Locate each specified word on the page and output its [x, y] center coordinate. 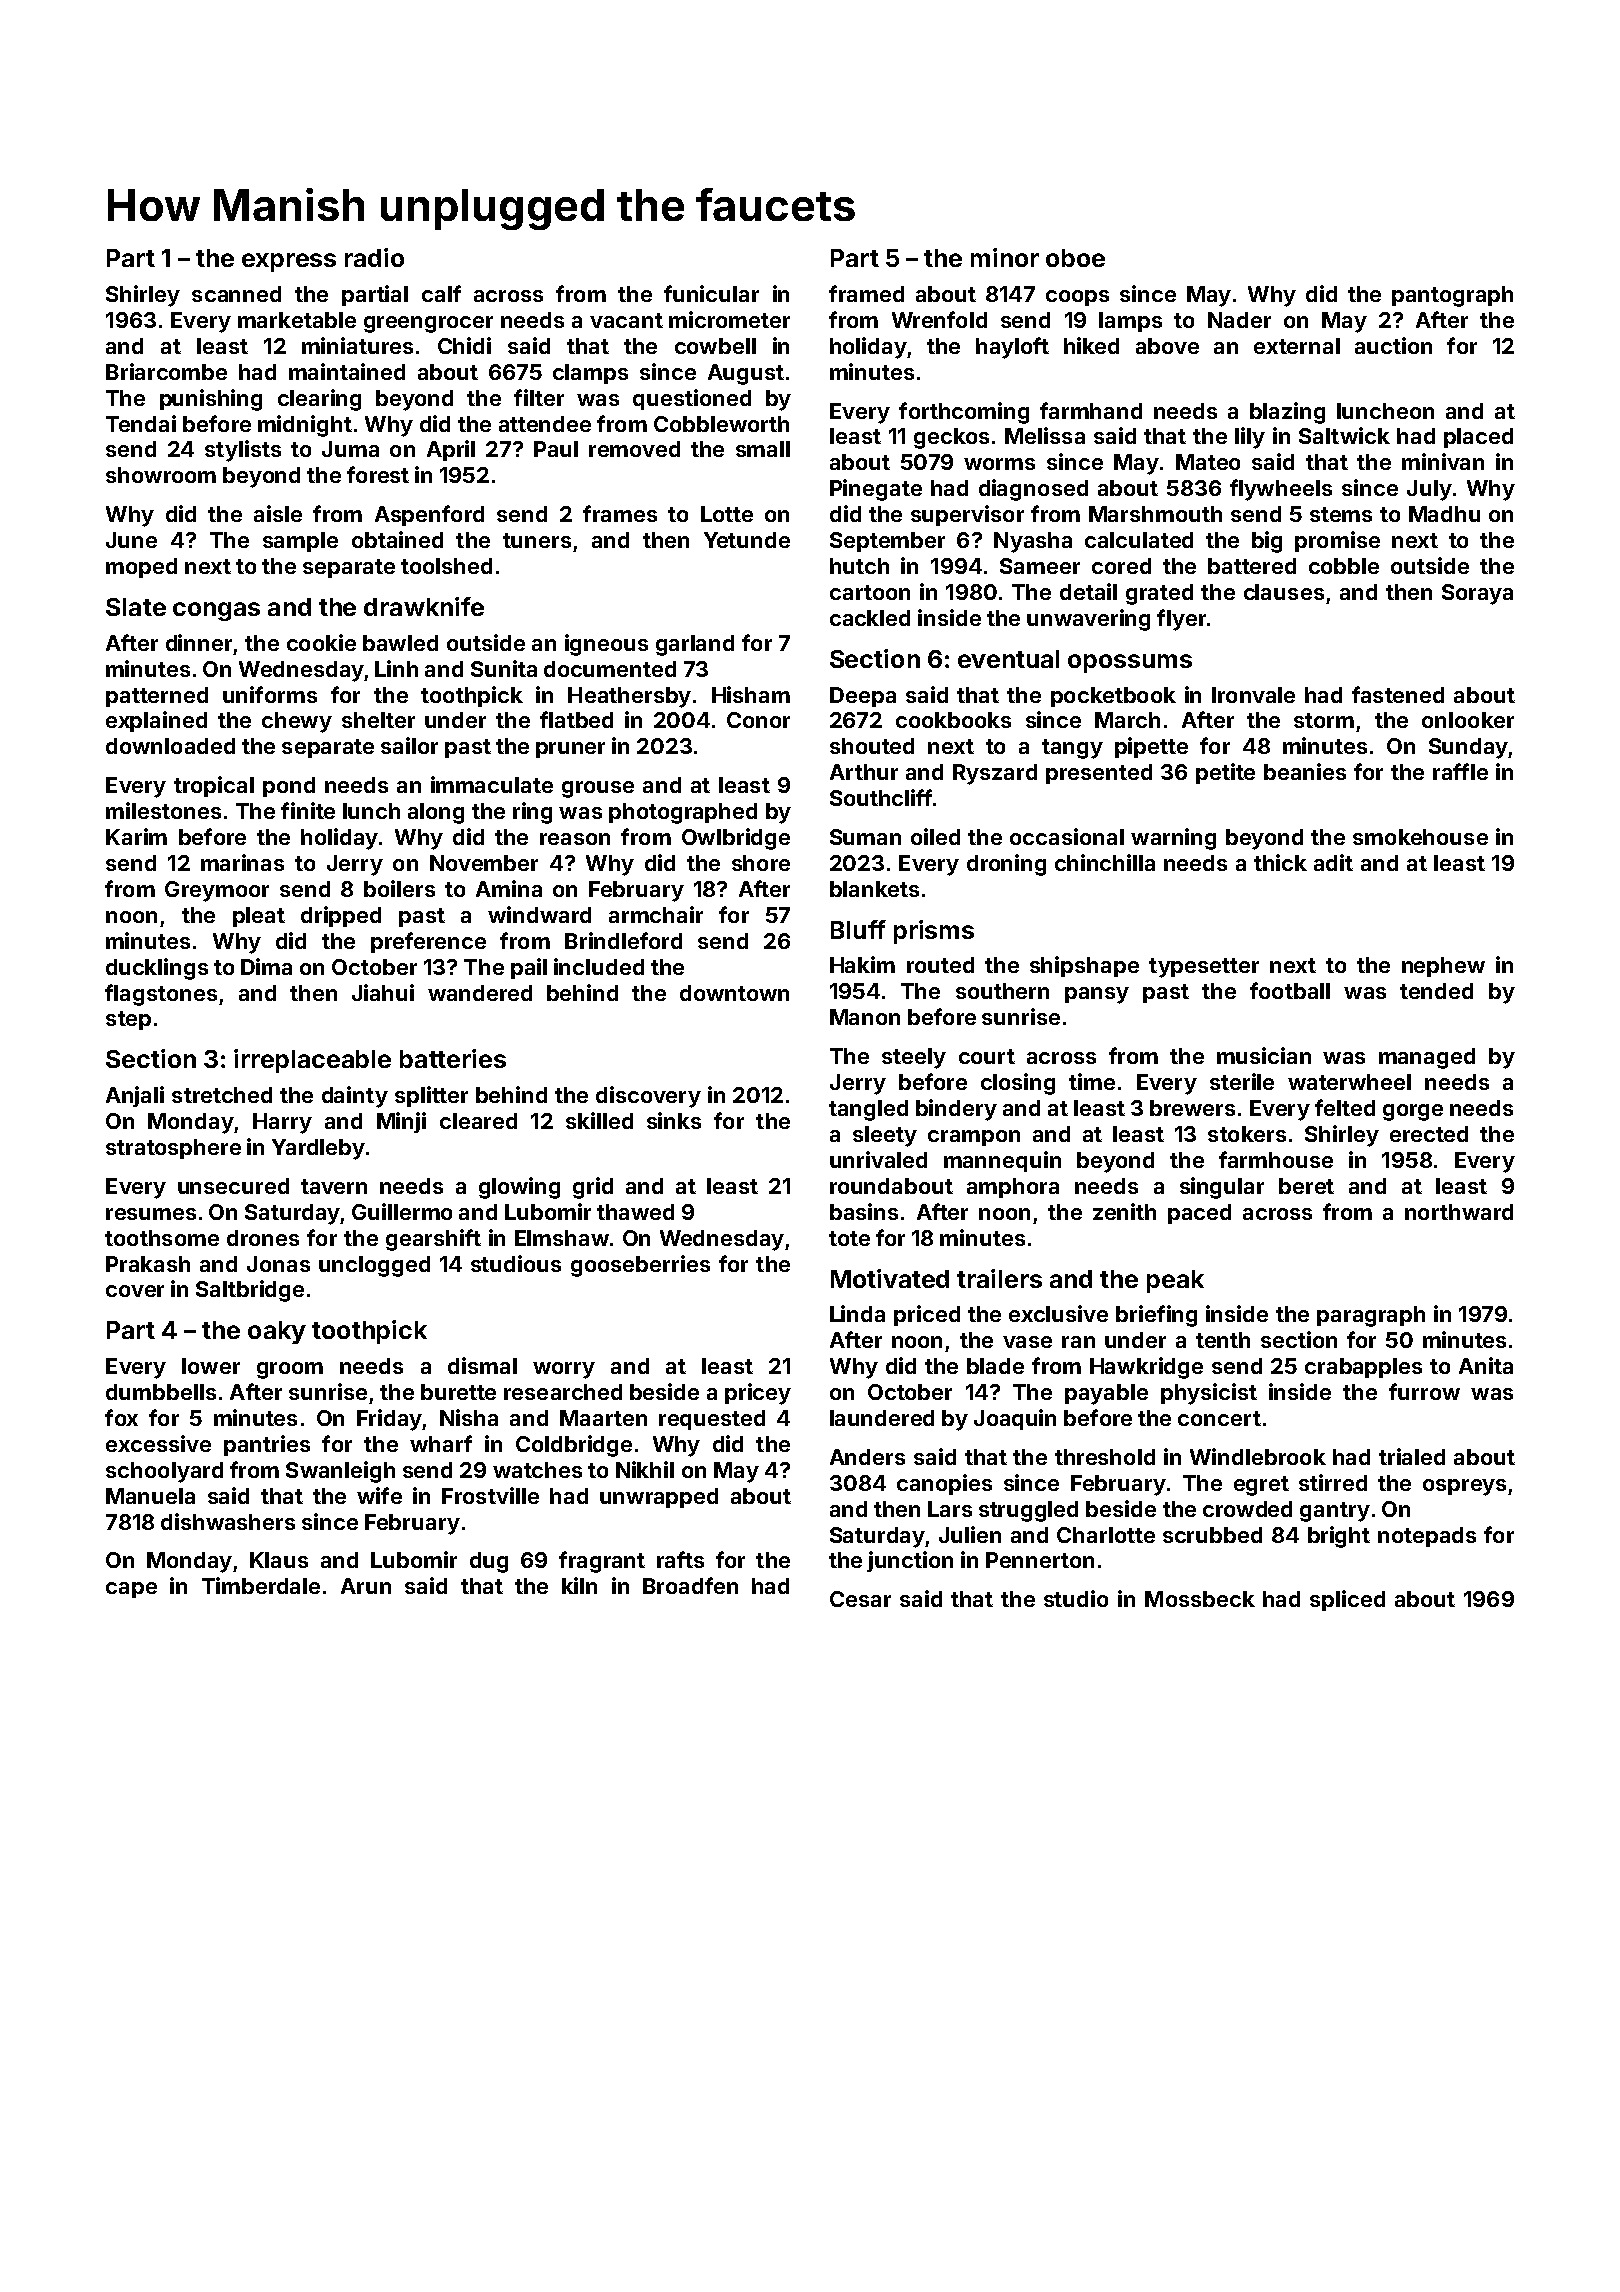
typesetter [1204, 968]
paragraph [1371, 1316]
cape [131, 1590]
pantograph [1452, 296]
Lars [950, 1509]
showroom [161, 475]
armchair [656, 914]
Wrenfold [939, 319]
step [128, 1020]
